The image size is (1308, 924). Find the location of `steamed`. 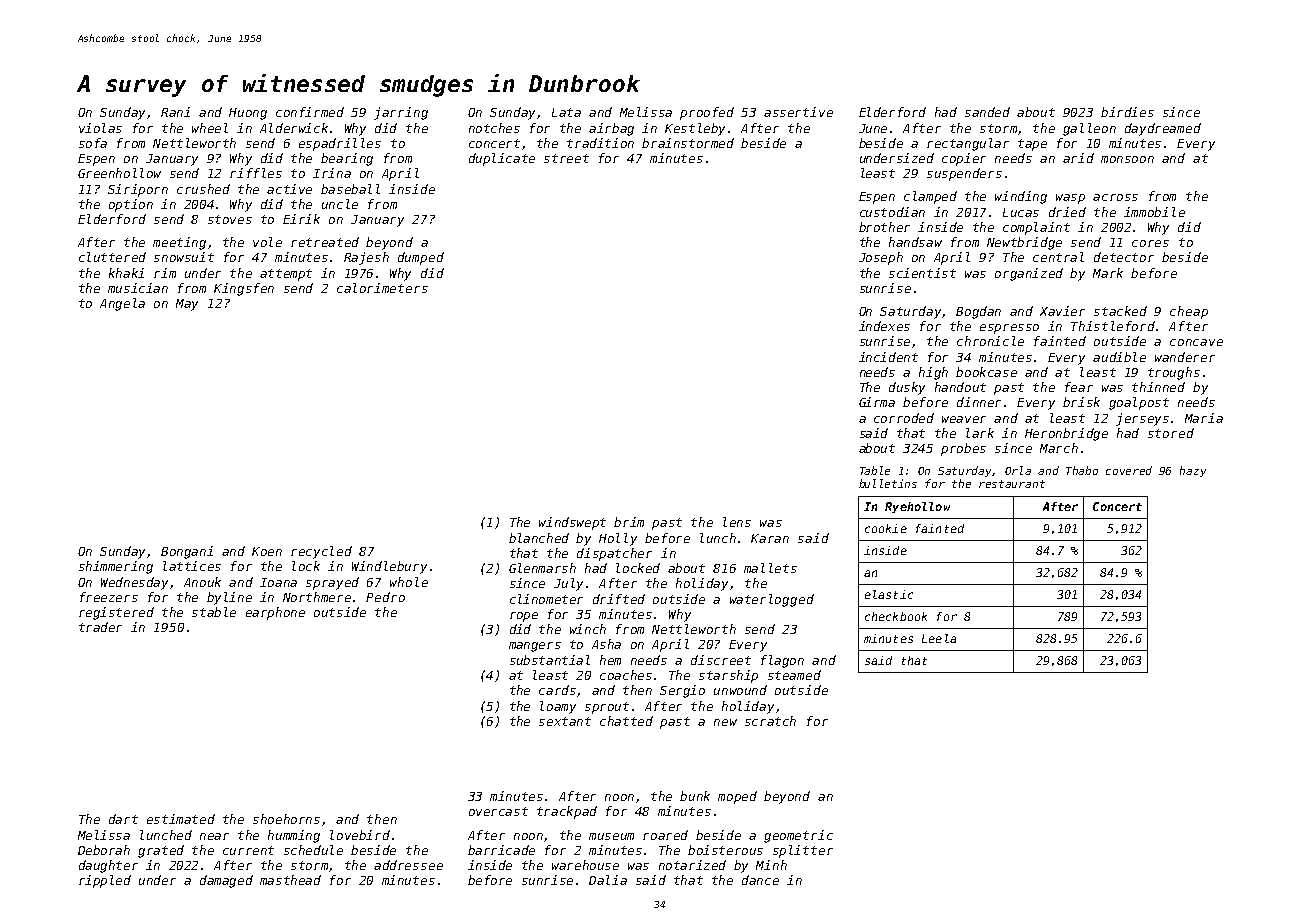

steamed is located at coordinates (794, 675).
